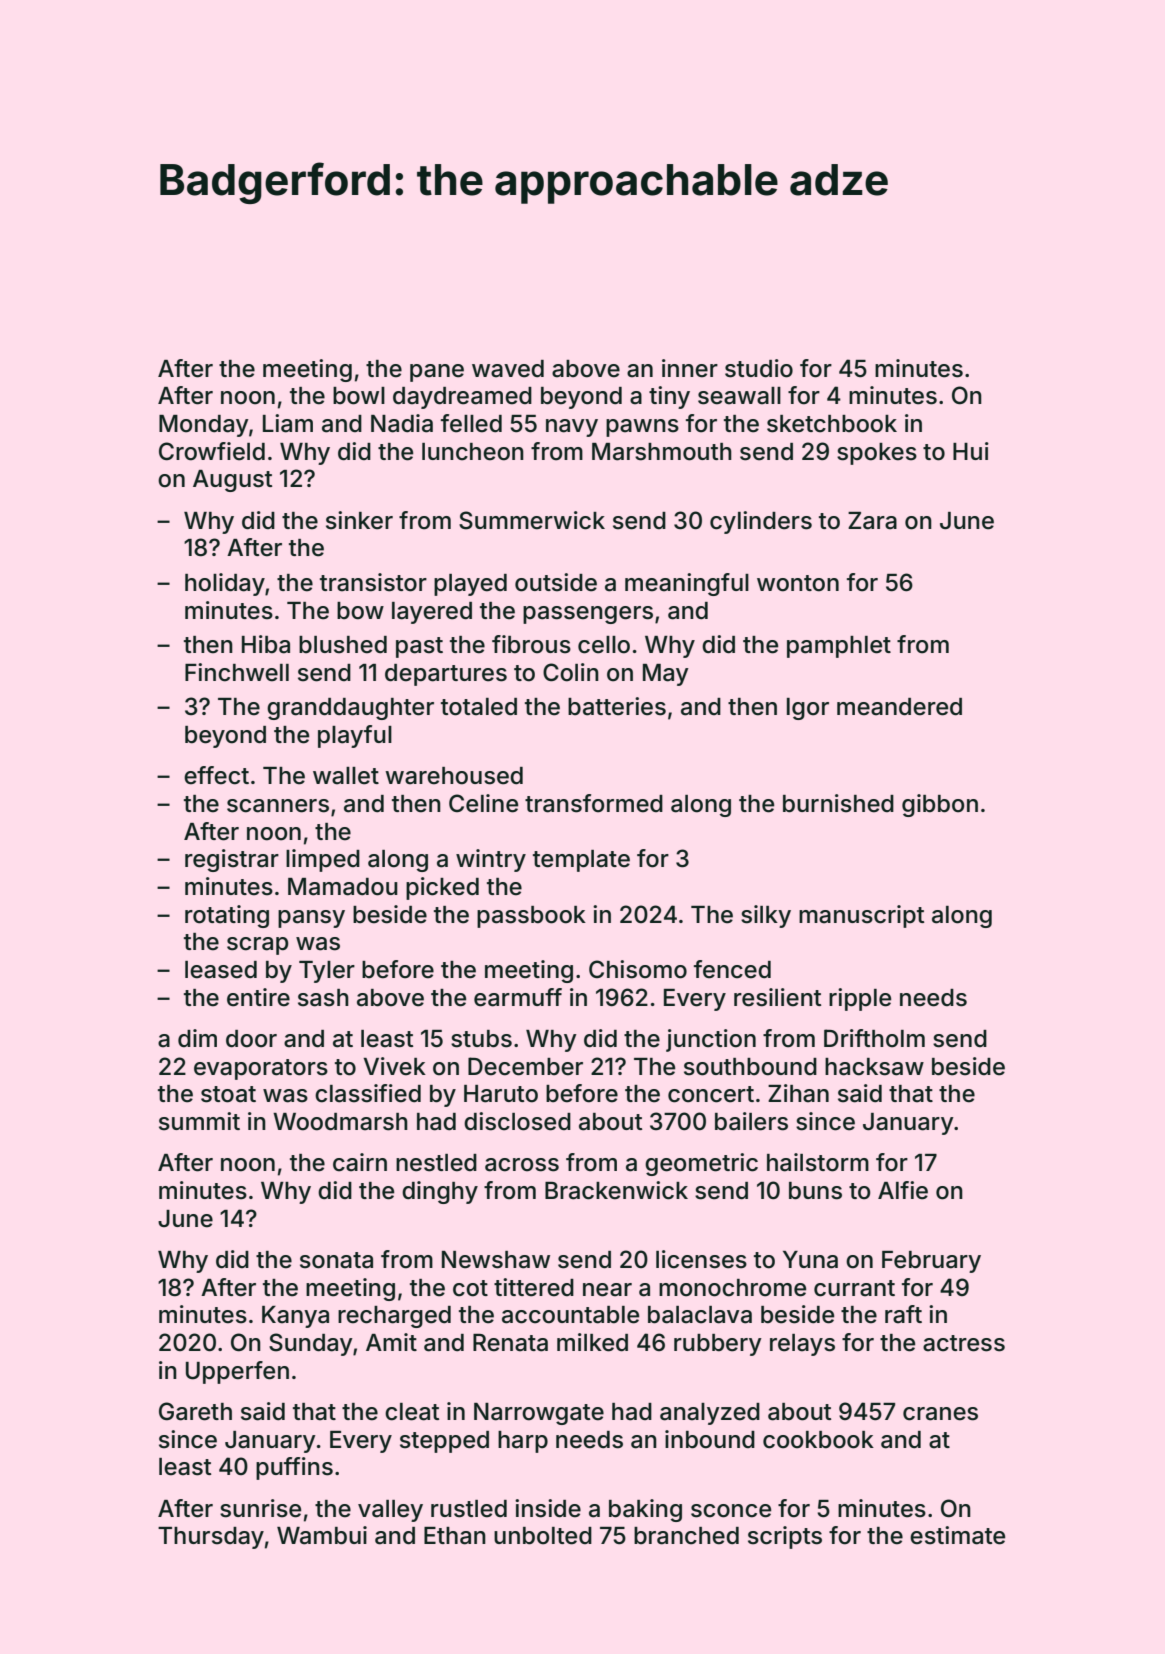 The width and height of the page is (1165, 1654). Describe the element at coordinates (288, 423) in the page. I see `Liam` at that location.
